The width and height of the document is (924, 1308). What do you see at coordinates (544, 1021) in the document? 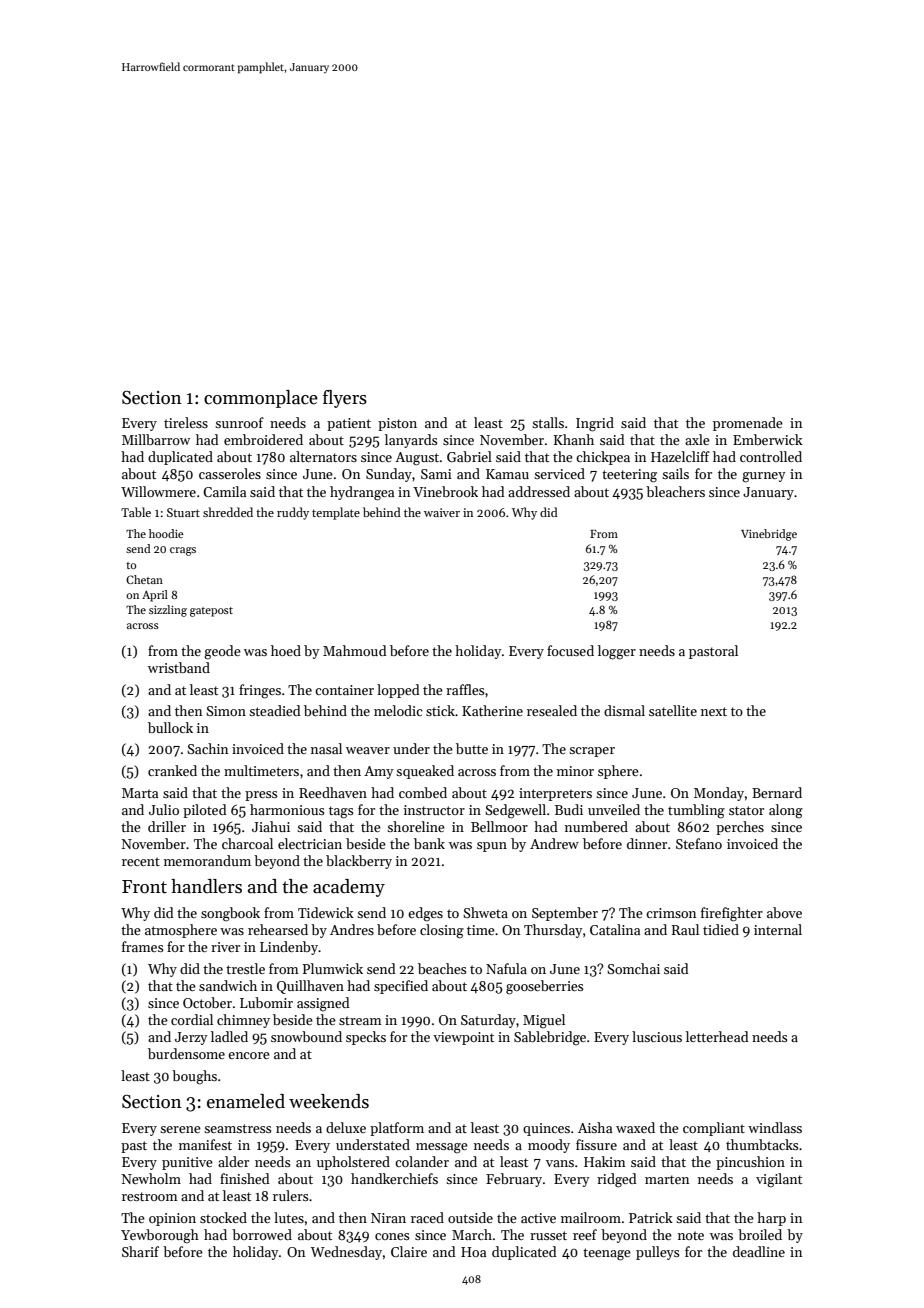
I see `Miguel` at bounding box center [544, 1021].
